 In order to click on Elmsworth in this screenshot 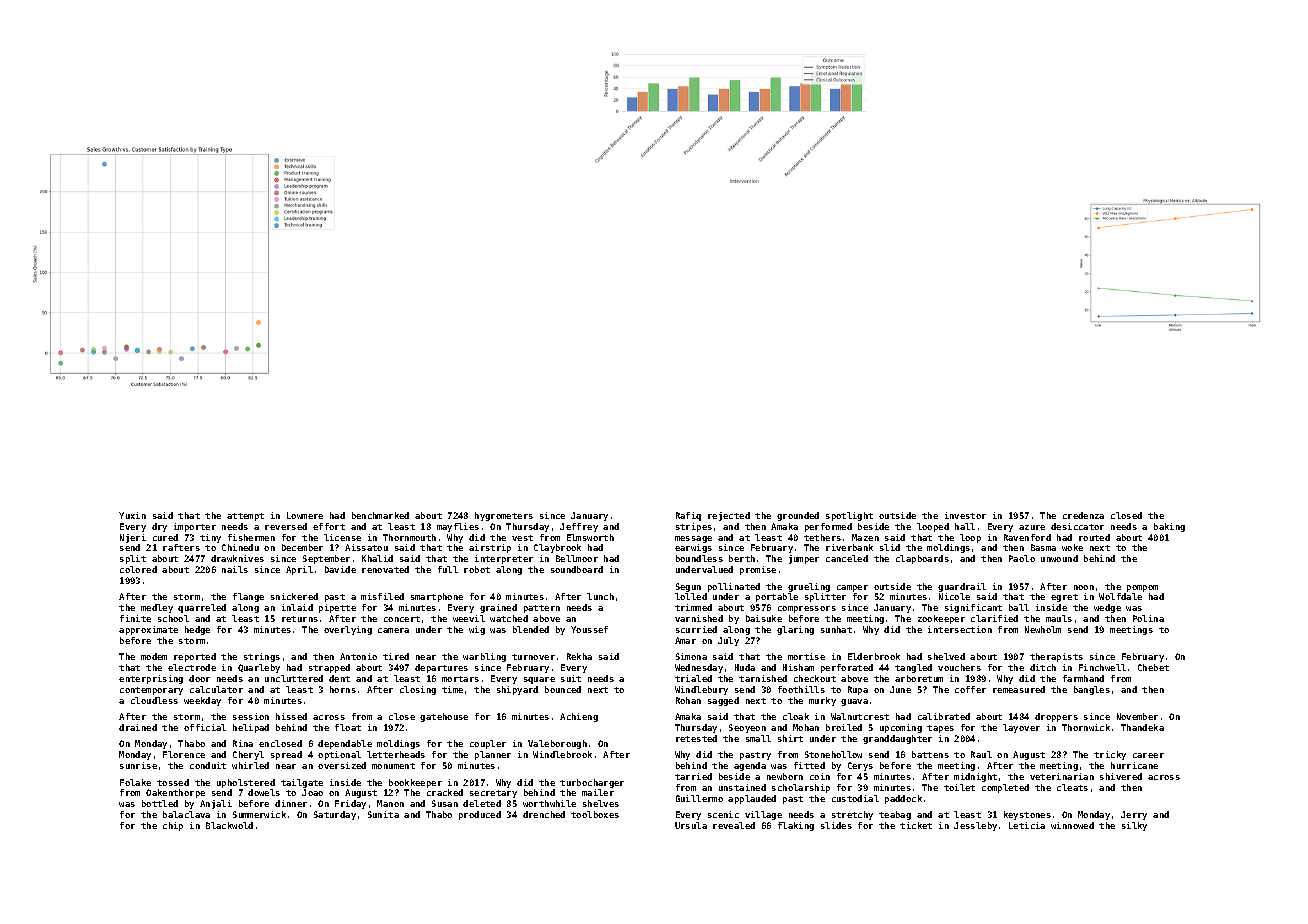, I will do `click(590, 537)`.
